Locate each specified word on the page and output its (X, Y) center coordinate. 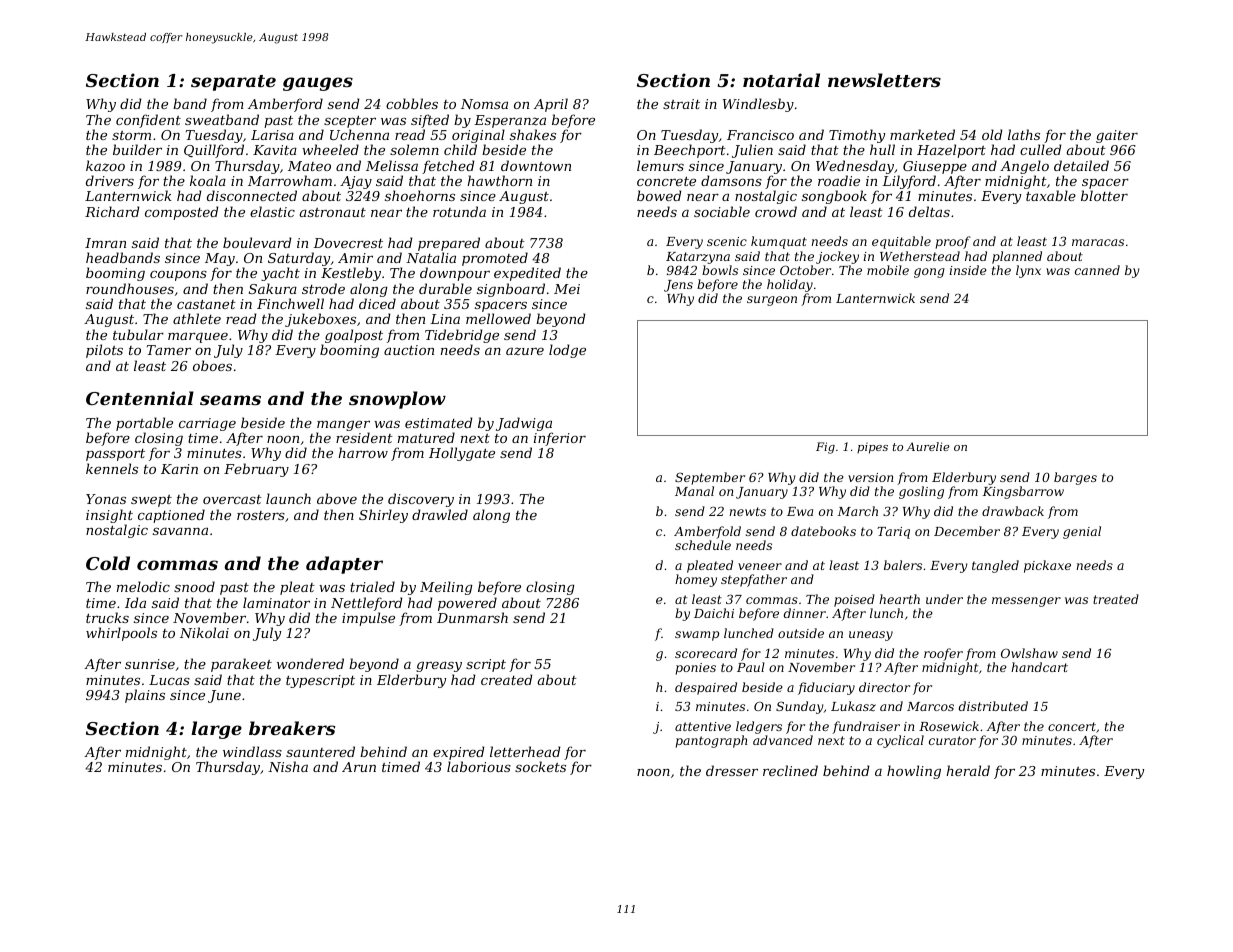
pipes (872, 448)
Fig (825, 448)
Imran (105, 243)
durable (445, 288)
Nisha (288, 766)
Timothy (857, 136)
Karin (179, 469)
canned (1097, 270)
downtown (536, 165)
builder (137, 149)
